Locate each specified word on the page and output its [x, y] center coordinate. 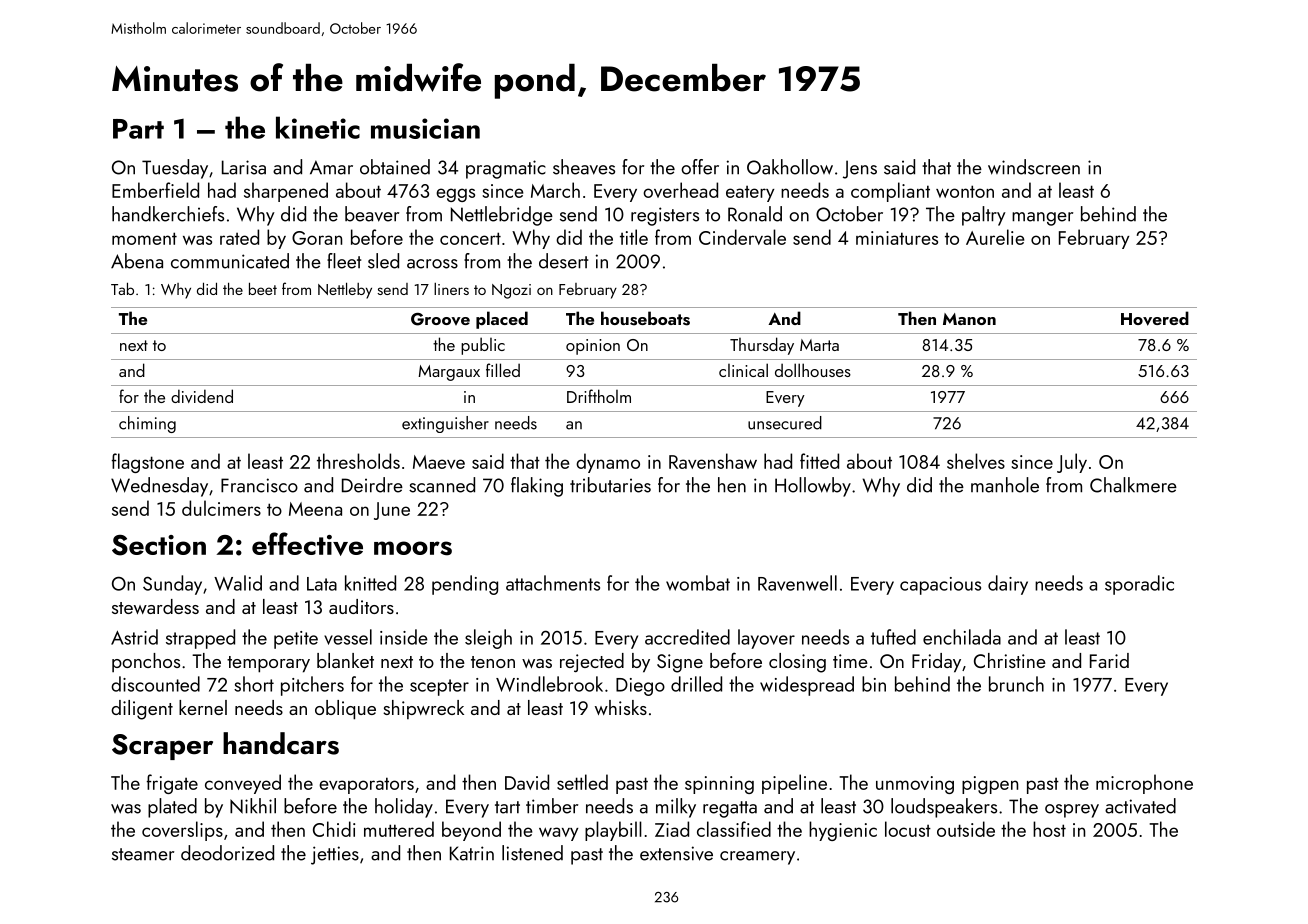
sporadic [1139, 585]
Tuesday [175, 169]
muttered [399, 829]
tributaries [610, 485]
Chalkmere [1133, 485]
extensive [676, 853]
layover [766, 639]
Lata [322, 584]
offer [700, 167]
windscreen [1034, 167]
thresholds [358, 461]
